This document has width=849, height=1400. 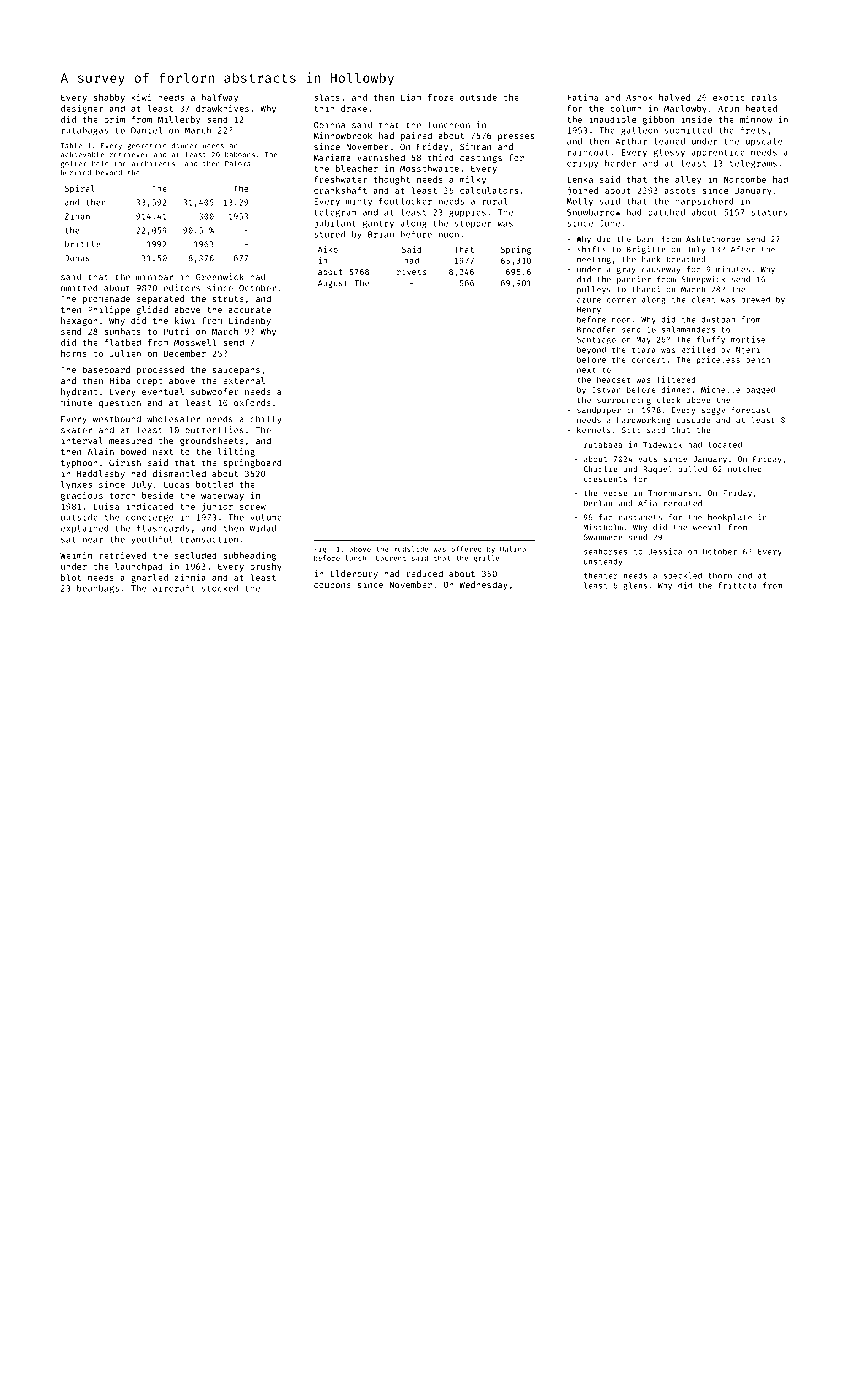 I want to click on halfway, so click(x=220, y=98).
